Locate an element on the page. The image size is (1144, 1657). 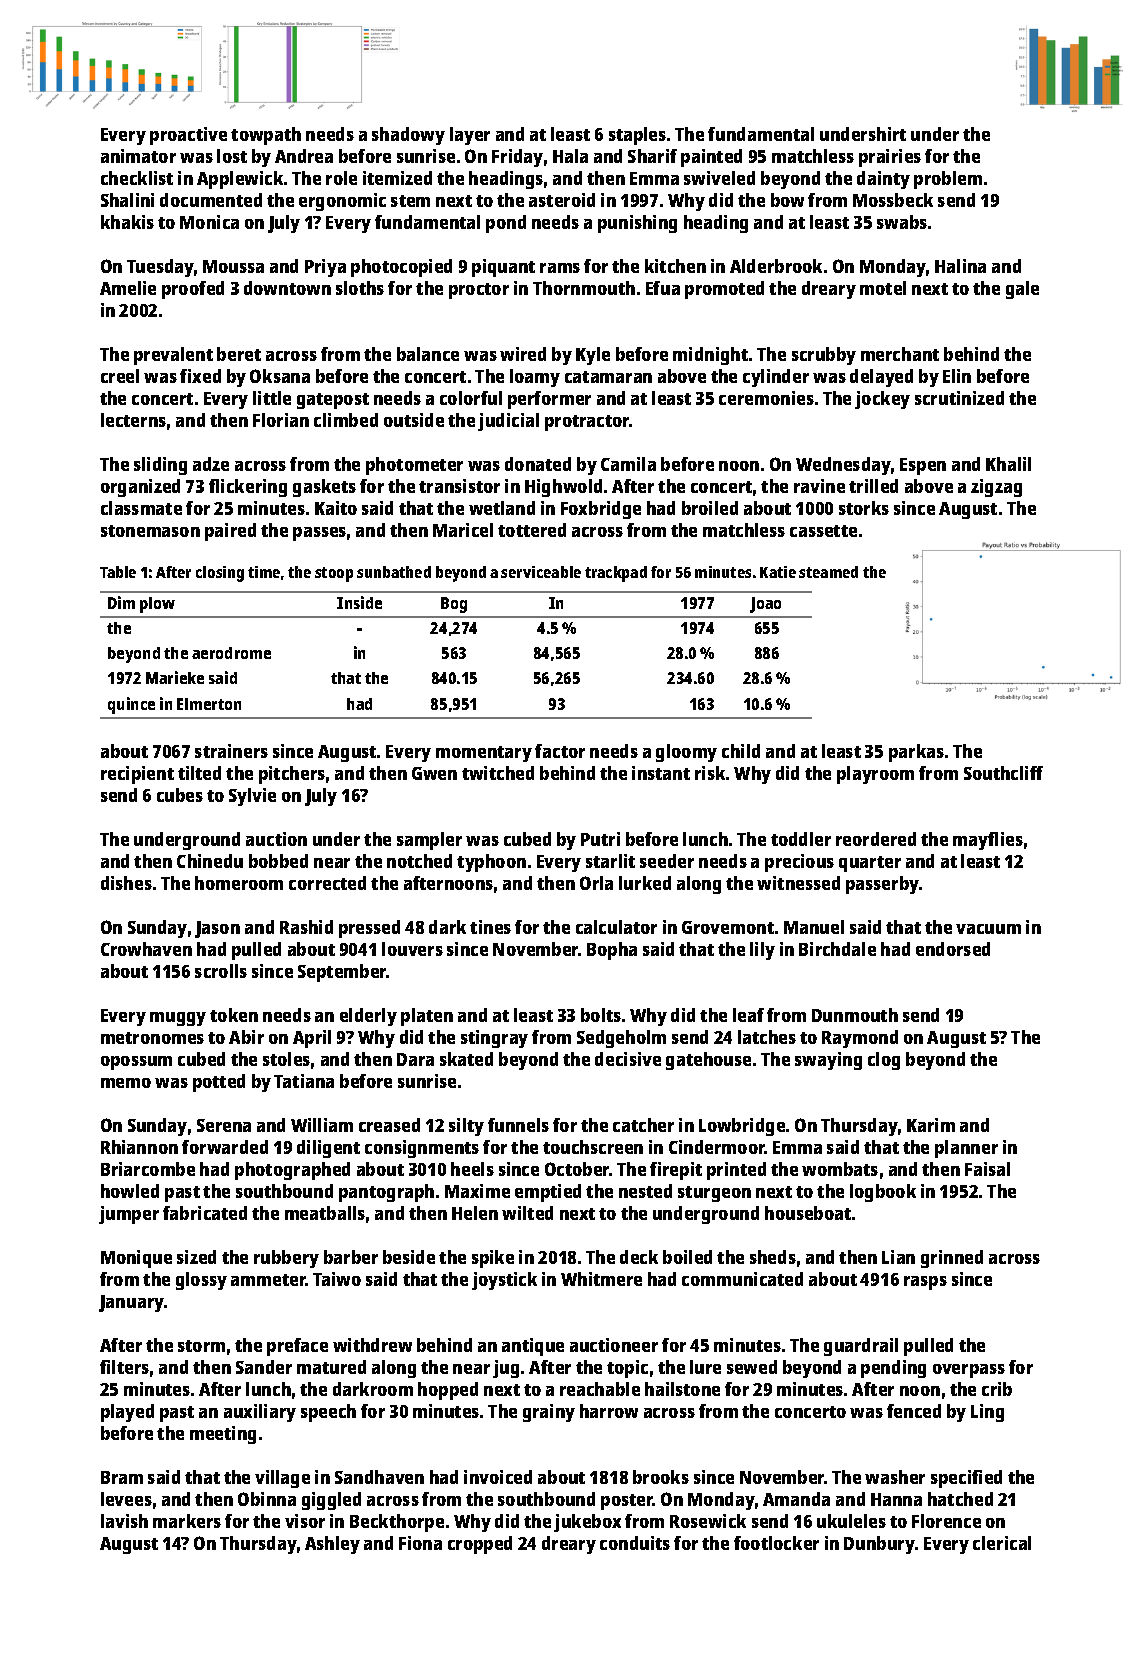
Table is located at coordinates (118, 572).
